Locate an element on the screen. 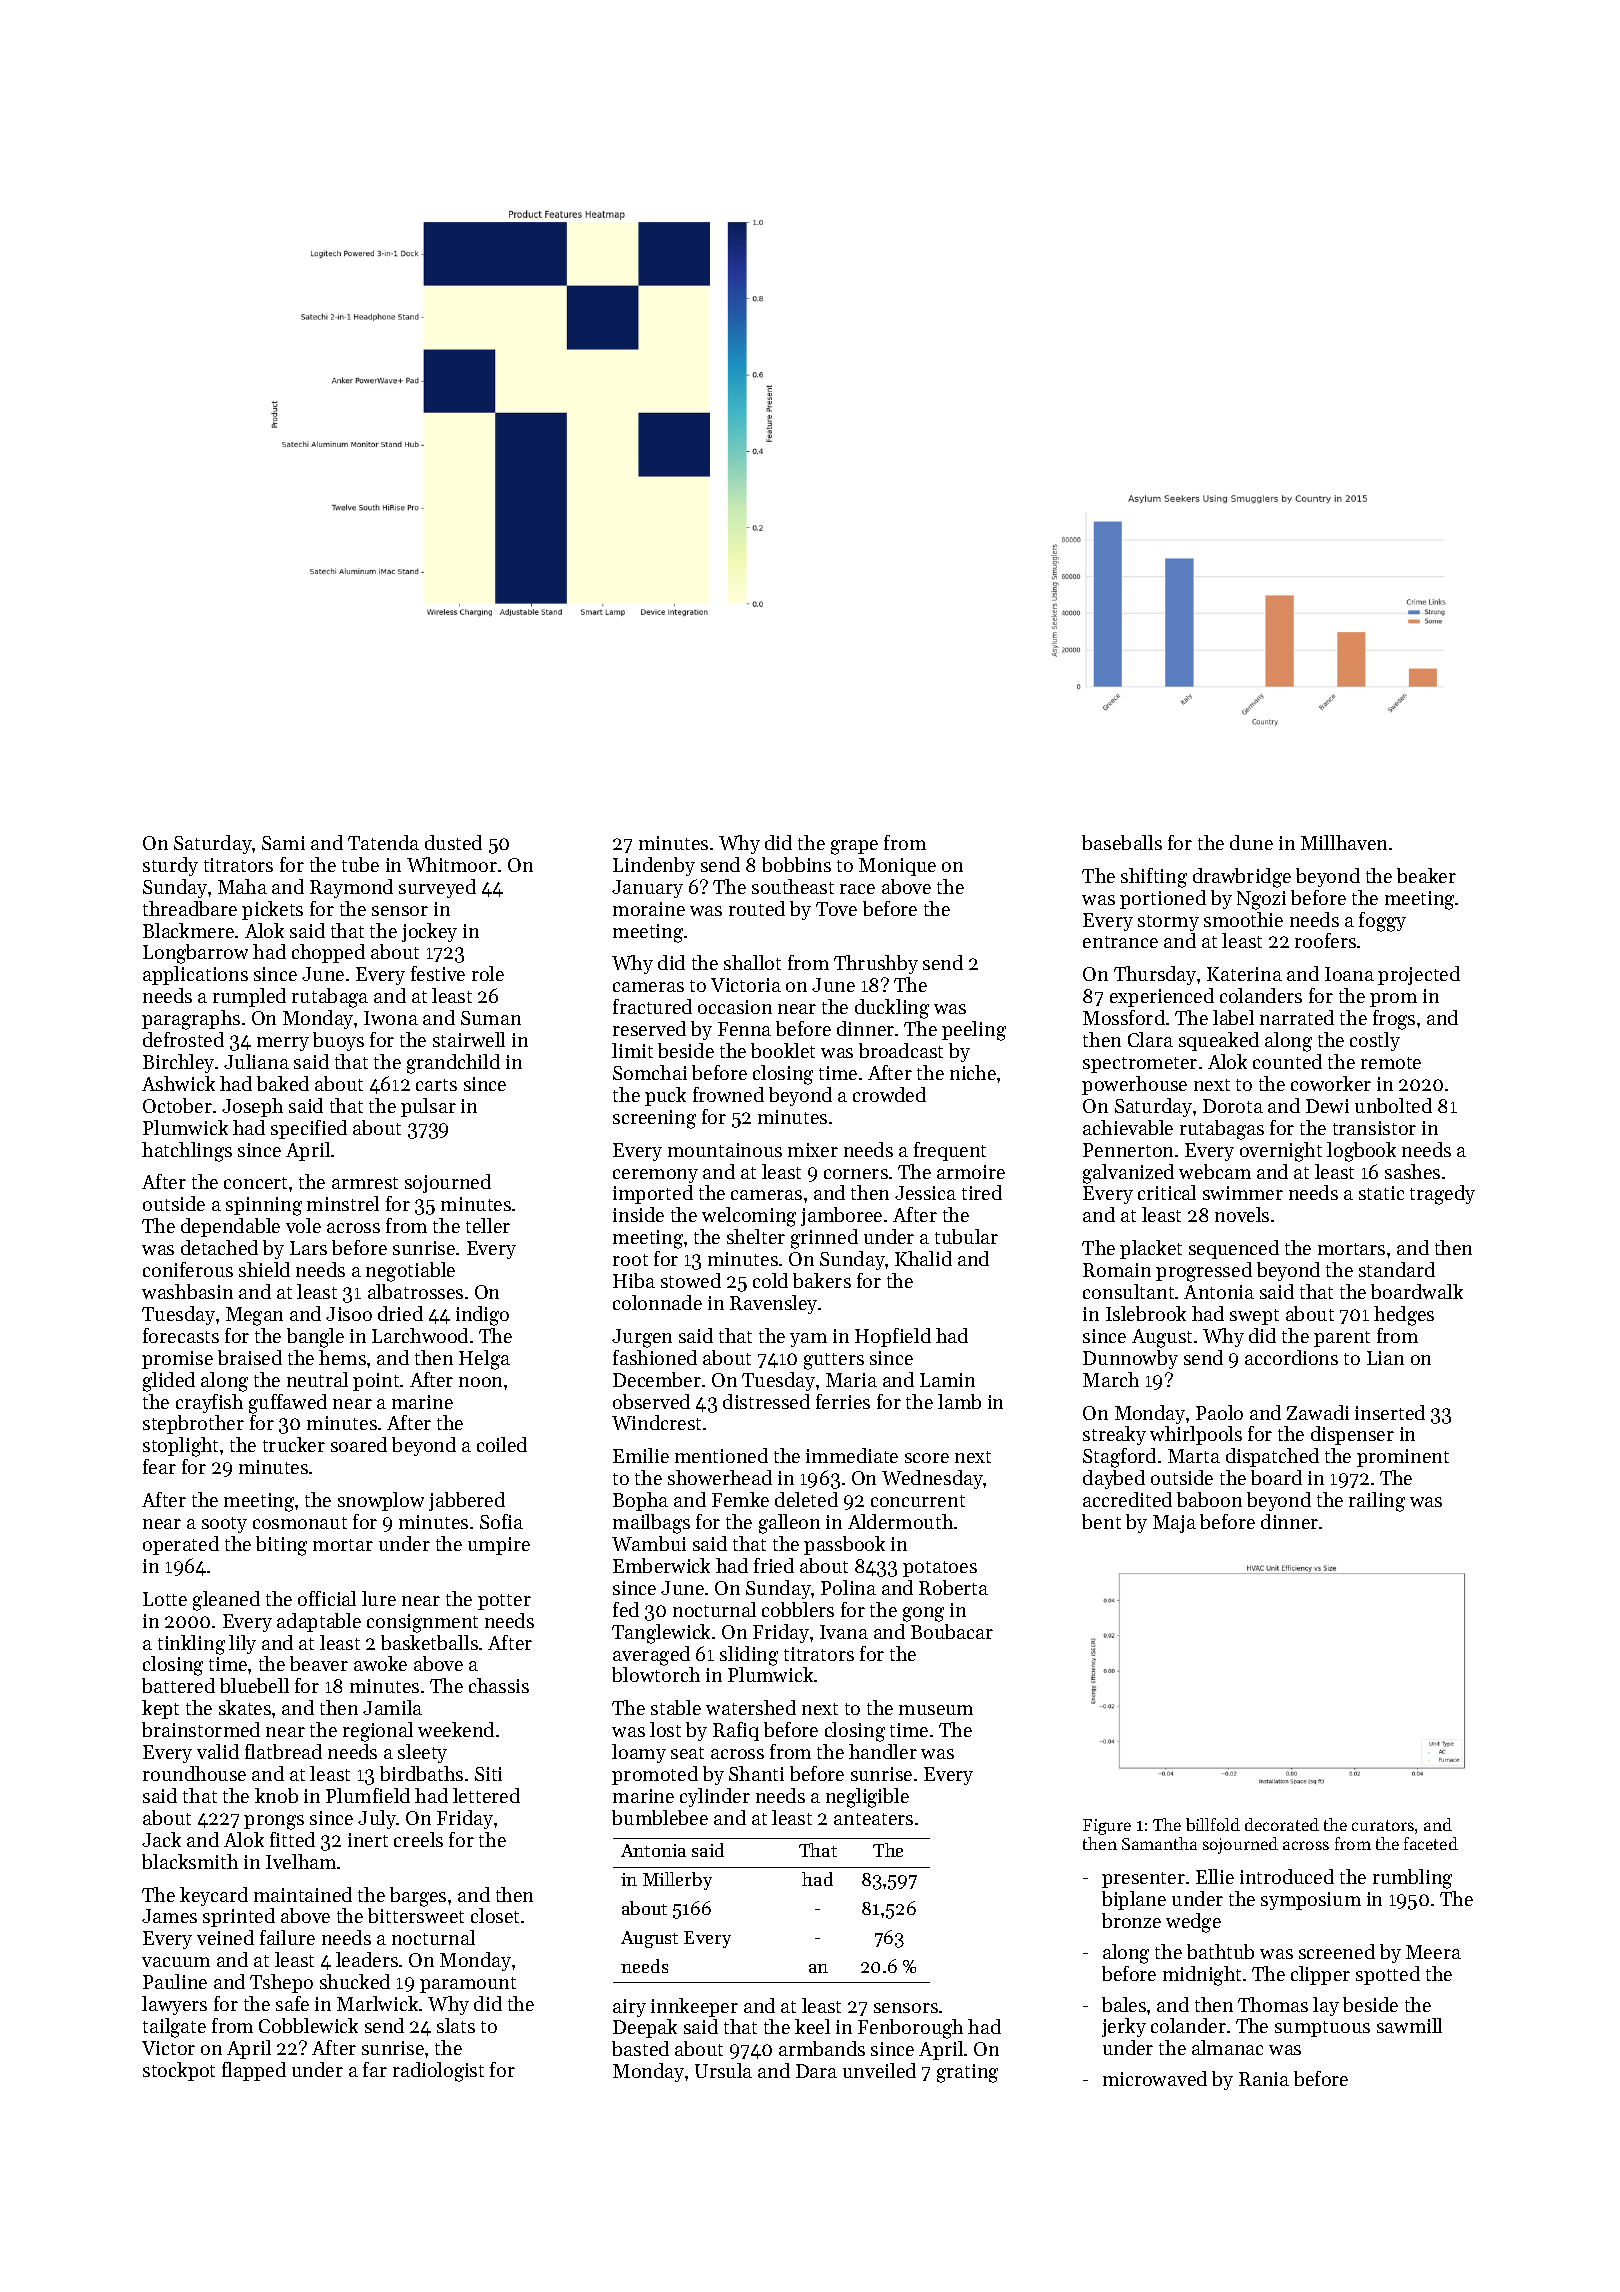  billfold is located at coordinates (1213, 1824).
